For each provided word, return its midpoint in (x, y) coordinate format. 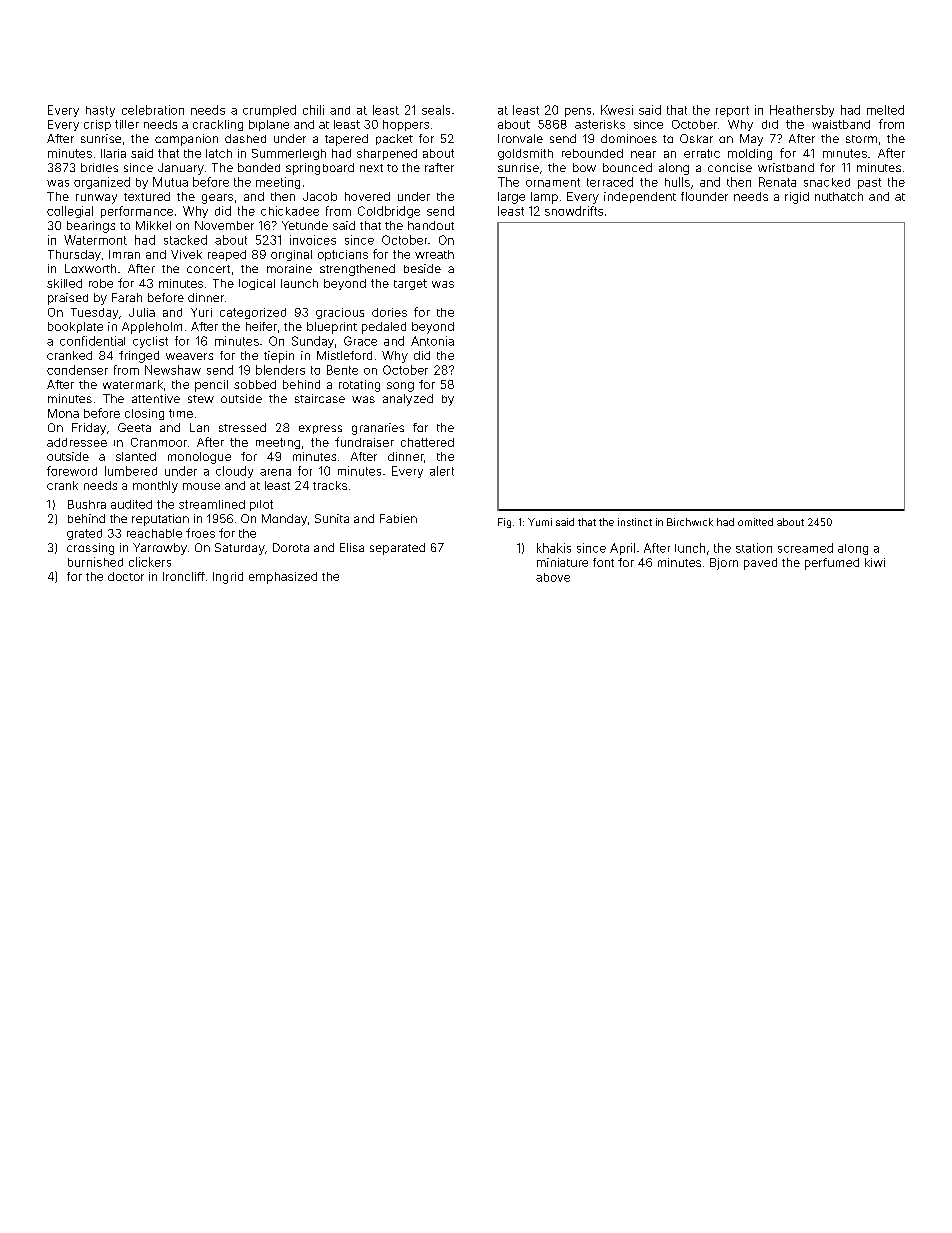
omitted (755, 522)
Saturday (240, 549)
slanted (136, 456)
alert (442, 471)
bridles (99, 167)
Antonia (432, 341)
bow (584, 167)
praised (68, 299)
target (410, 284)
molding (750, 154)
